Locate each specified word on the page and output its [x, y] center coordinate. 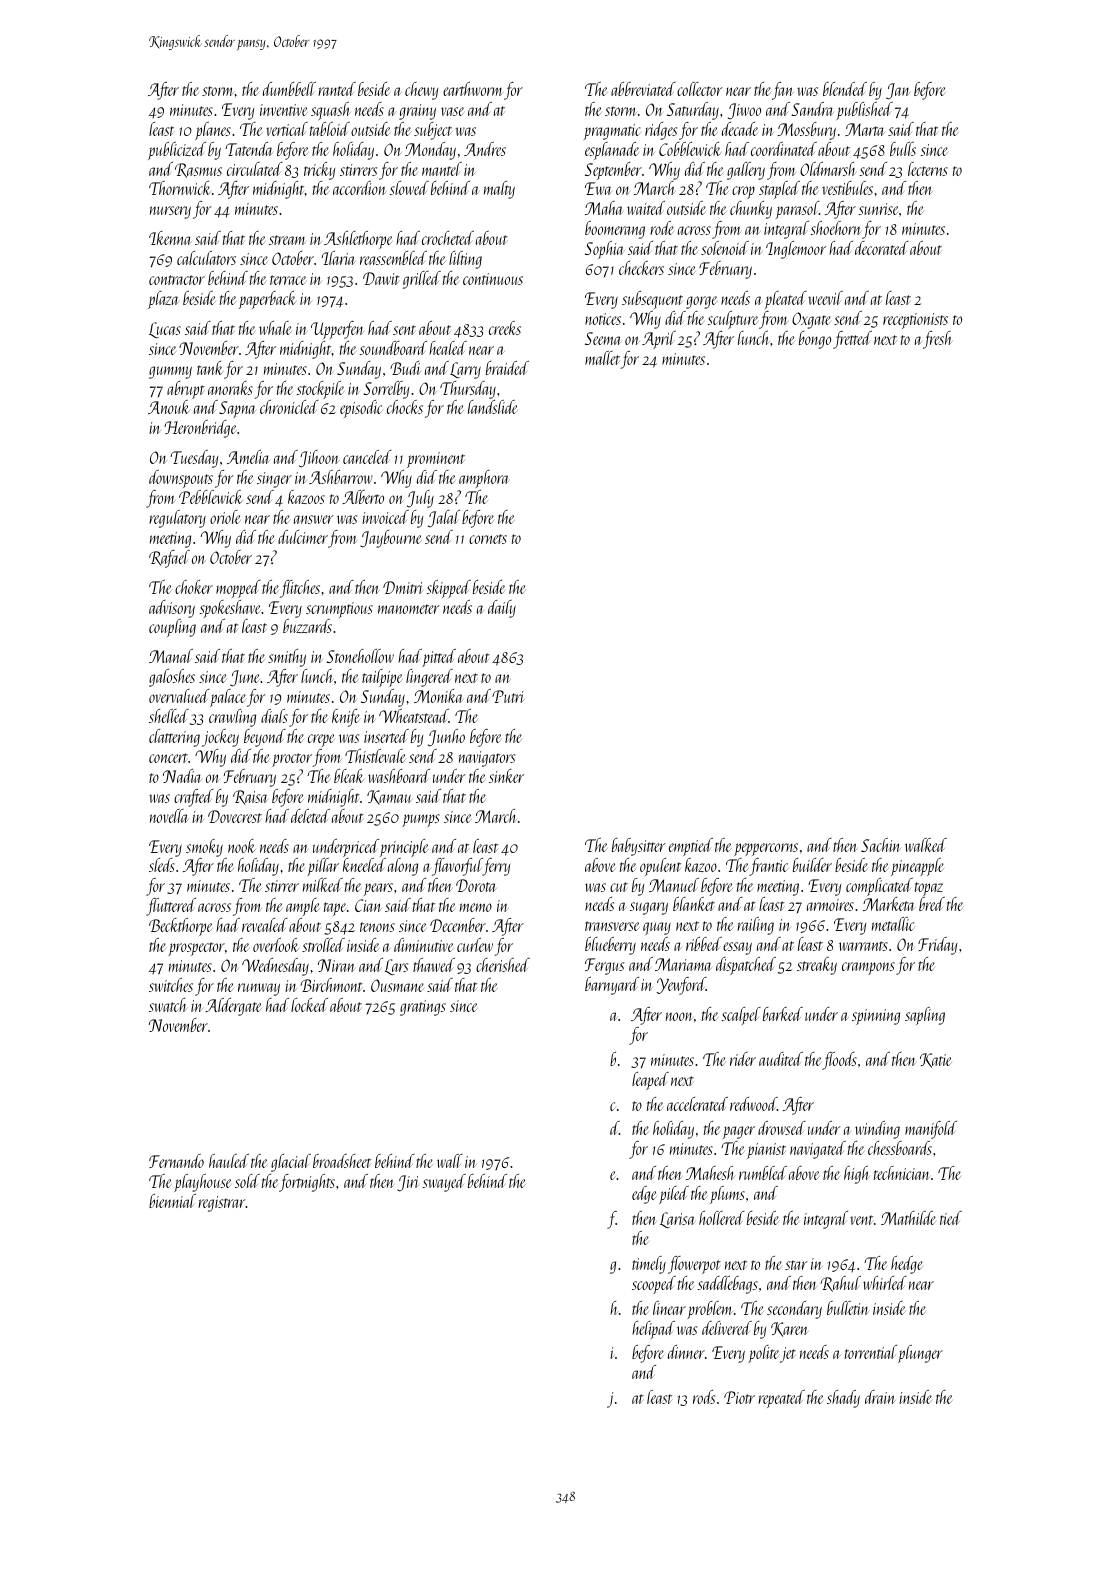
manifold [931, 1130]
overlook [276, 945]
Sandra [812, 109]
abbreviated [643, 89]
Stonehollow [360, 656]
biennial [172, 1201]
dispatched [746, 966]
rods [704, 1397]
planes [213, 131]
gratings [423, 1008]
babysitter [638, 847]
